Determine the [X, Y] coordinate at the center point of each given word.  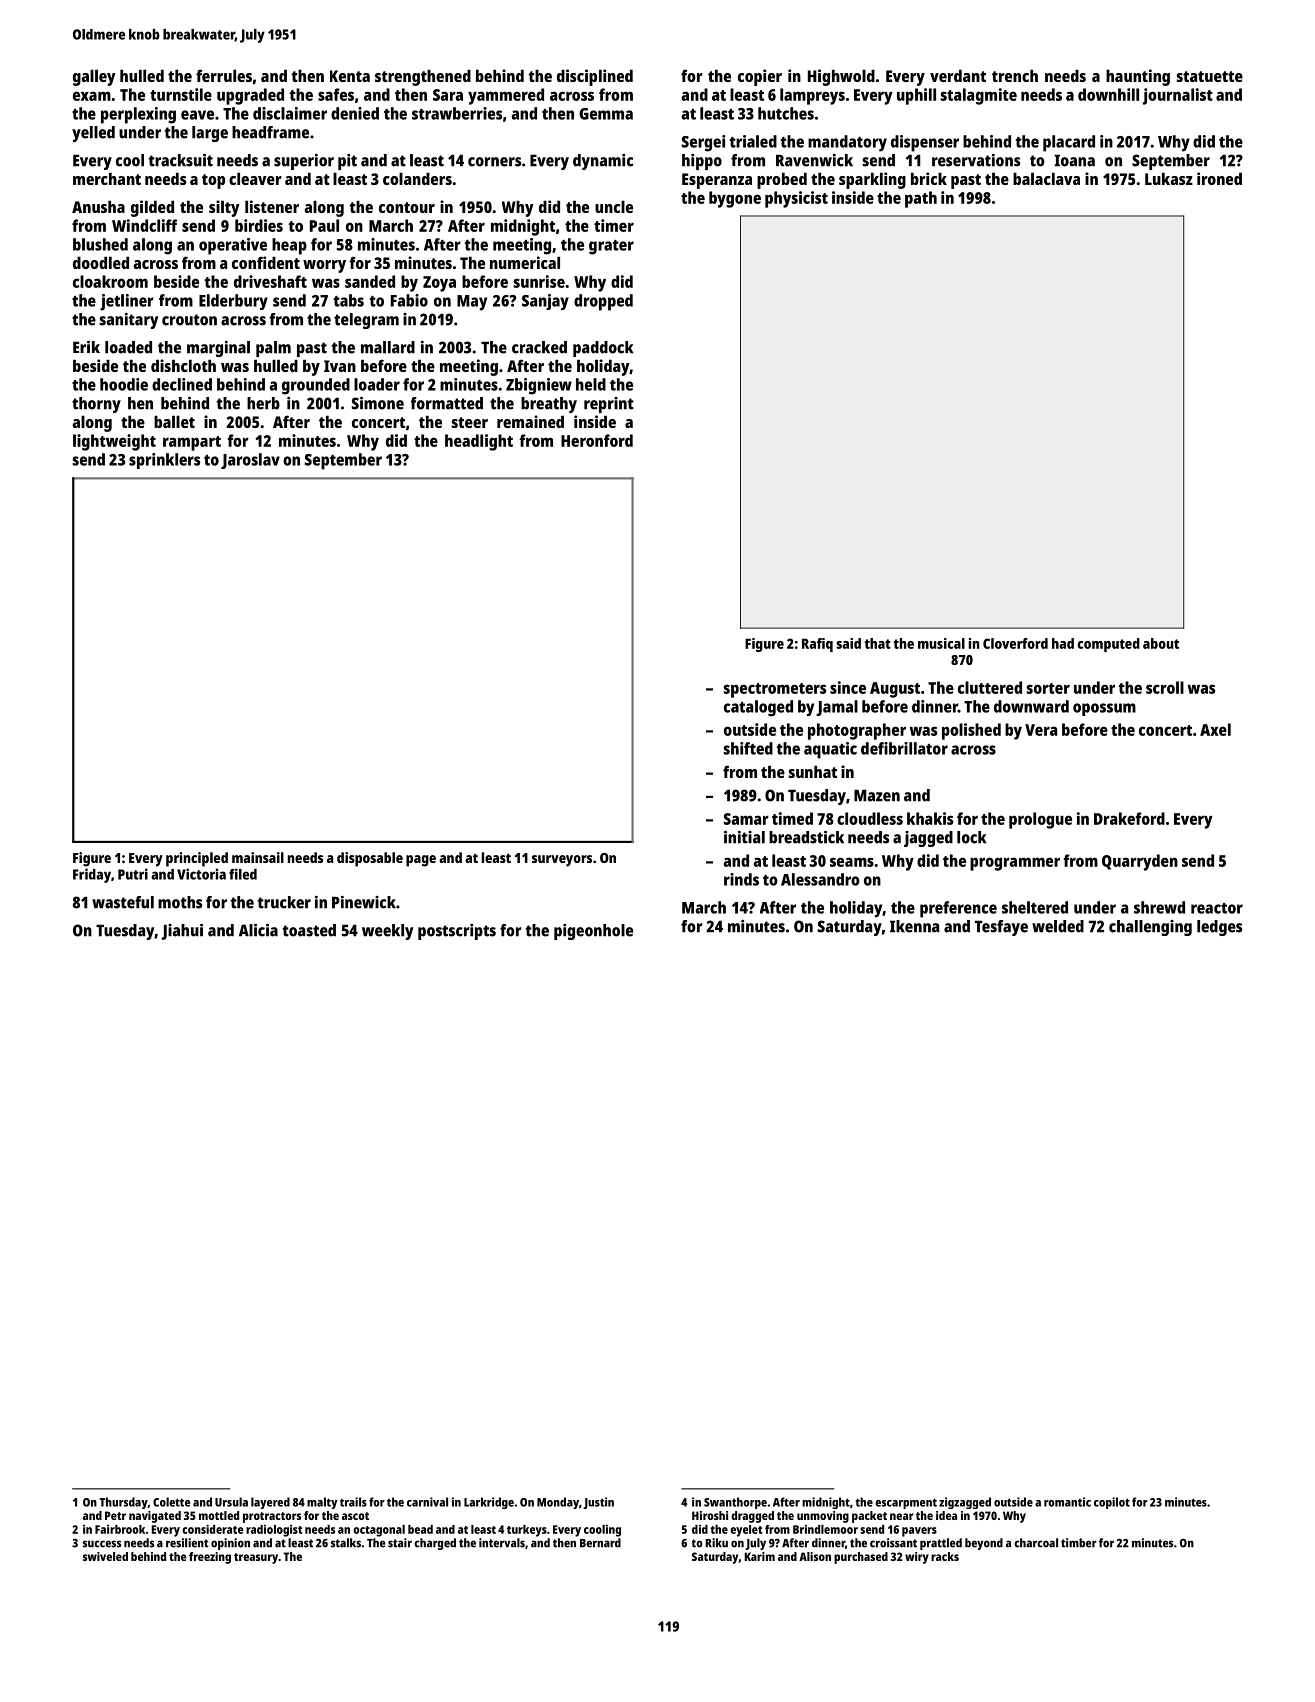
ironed [1219, 178]
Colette [171, 1502]
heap [289, 246]
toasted [309, 930]
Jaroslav [250, 461]
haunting [1138, 77]
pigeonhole [593, 932]
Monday [558, 1503]
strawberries [457, 113]
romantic [1067, 1502]
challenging [1150, 928]
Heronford [597, 440]
